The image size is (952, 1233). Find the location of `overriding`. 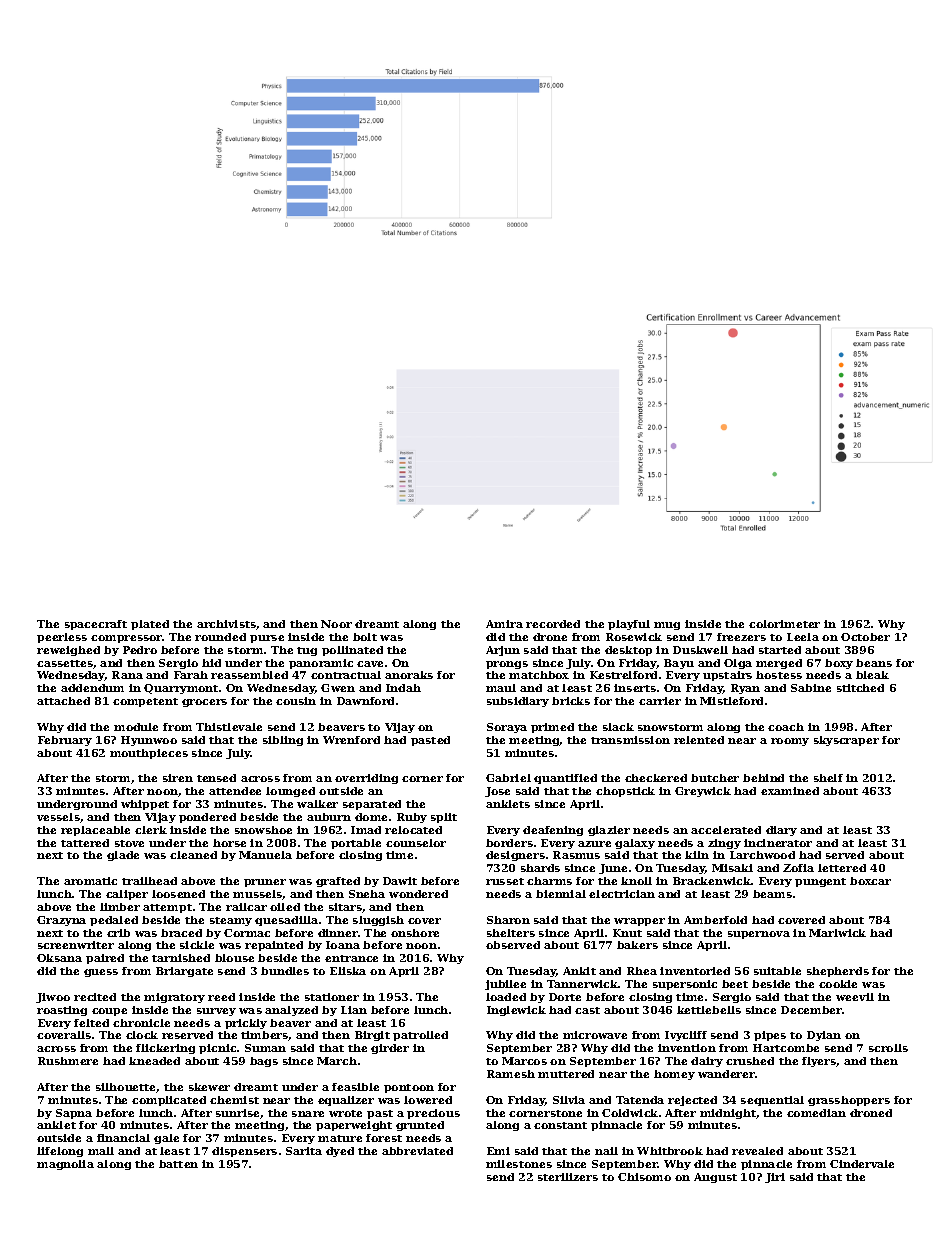

overriding is located at coordinates (366, 779).
